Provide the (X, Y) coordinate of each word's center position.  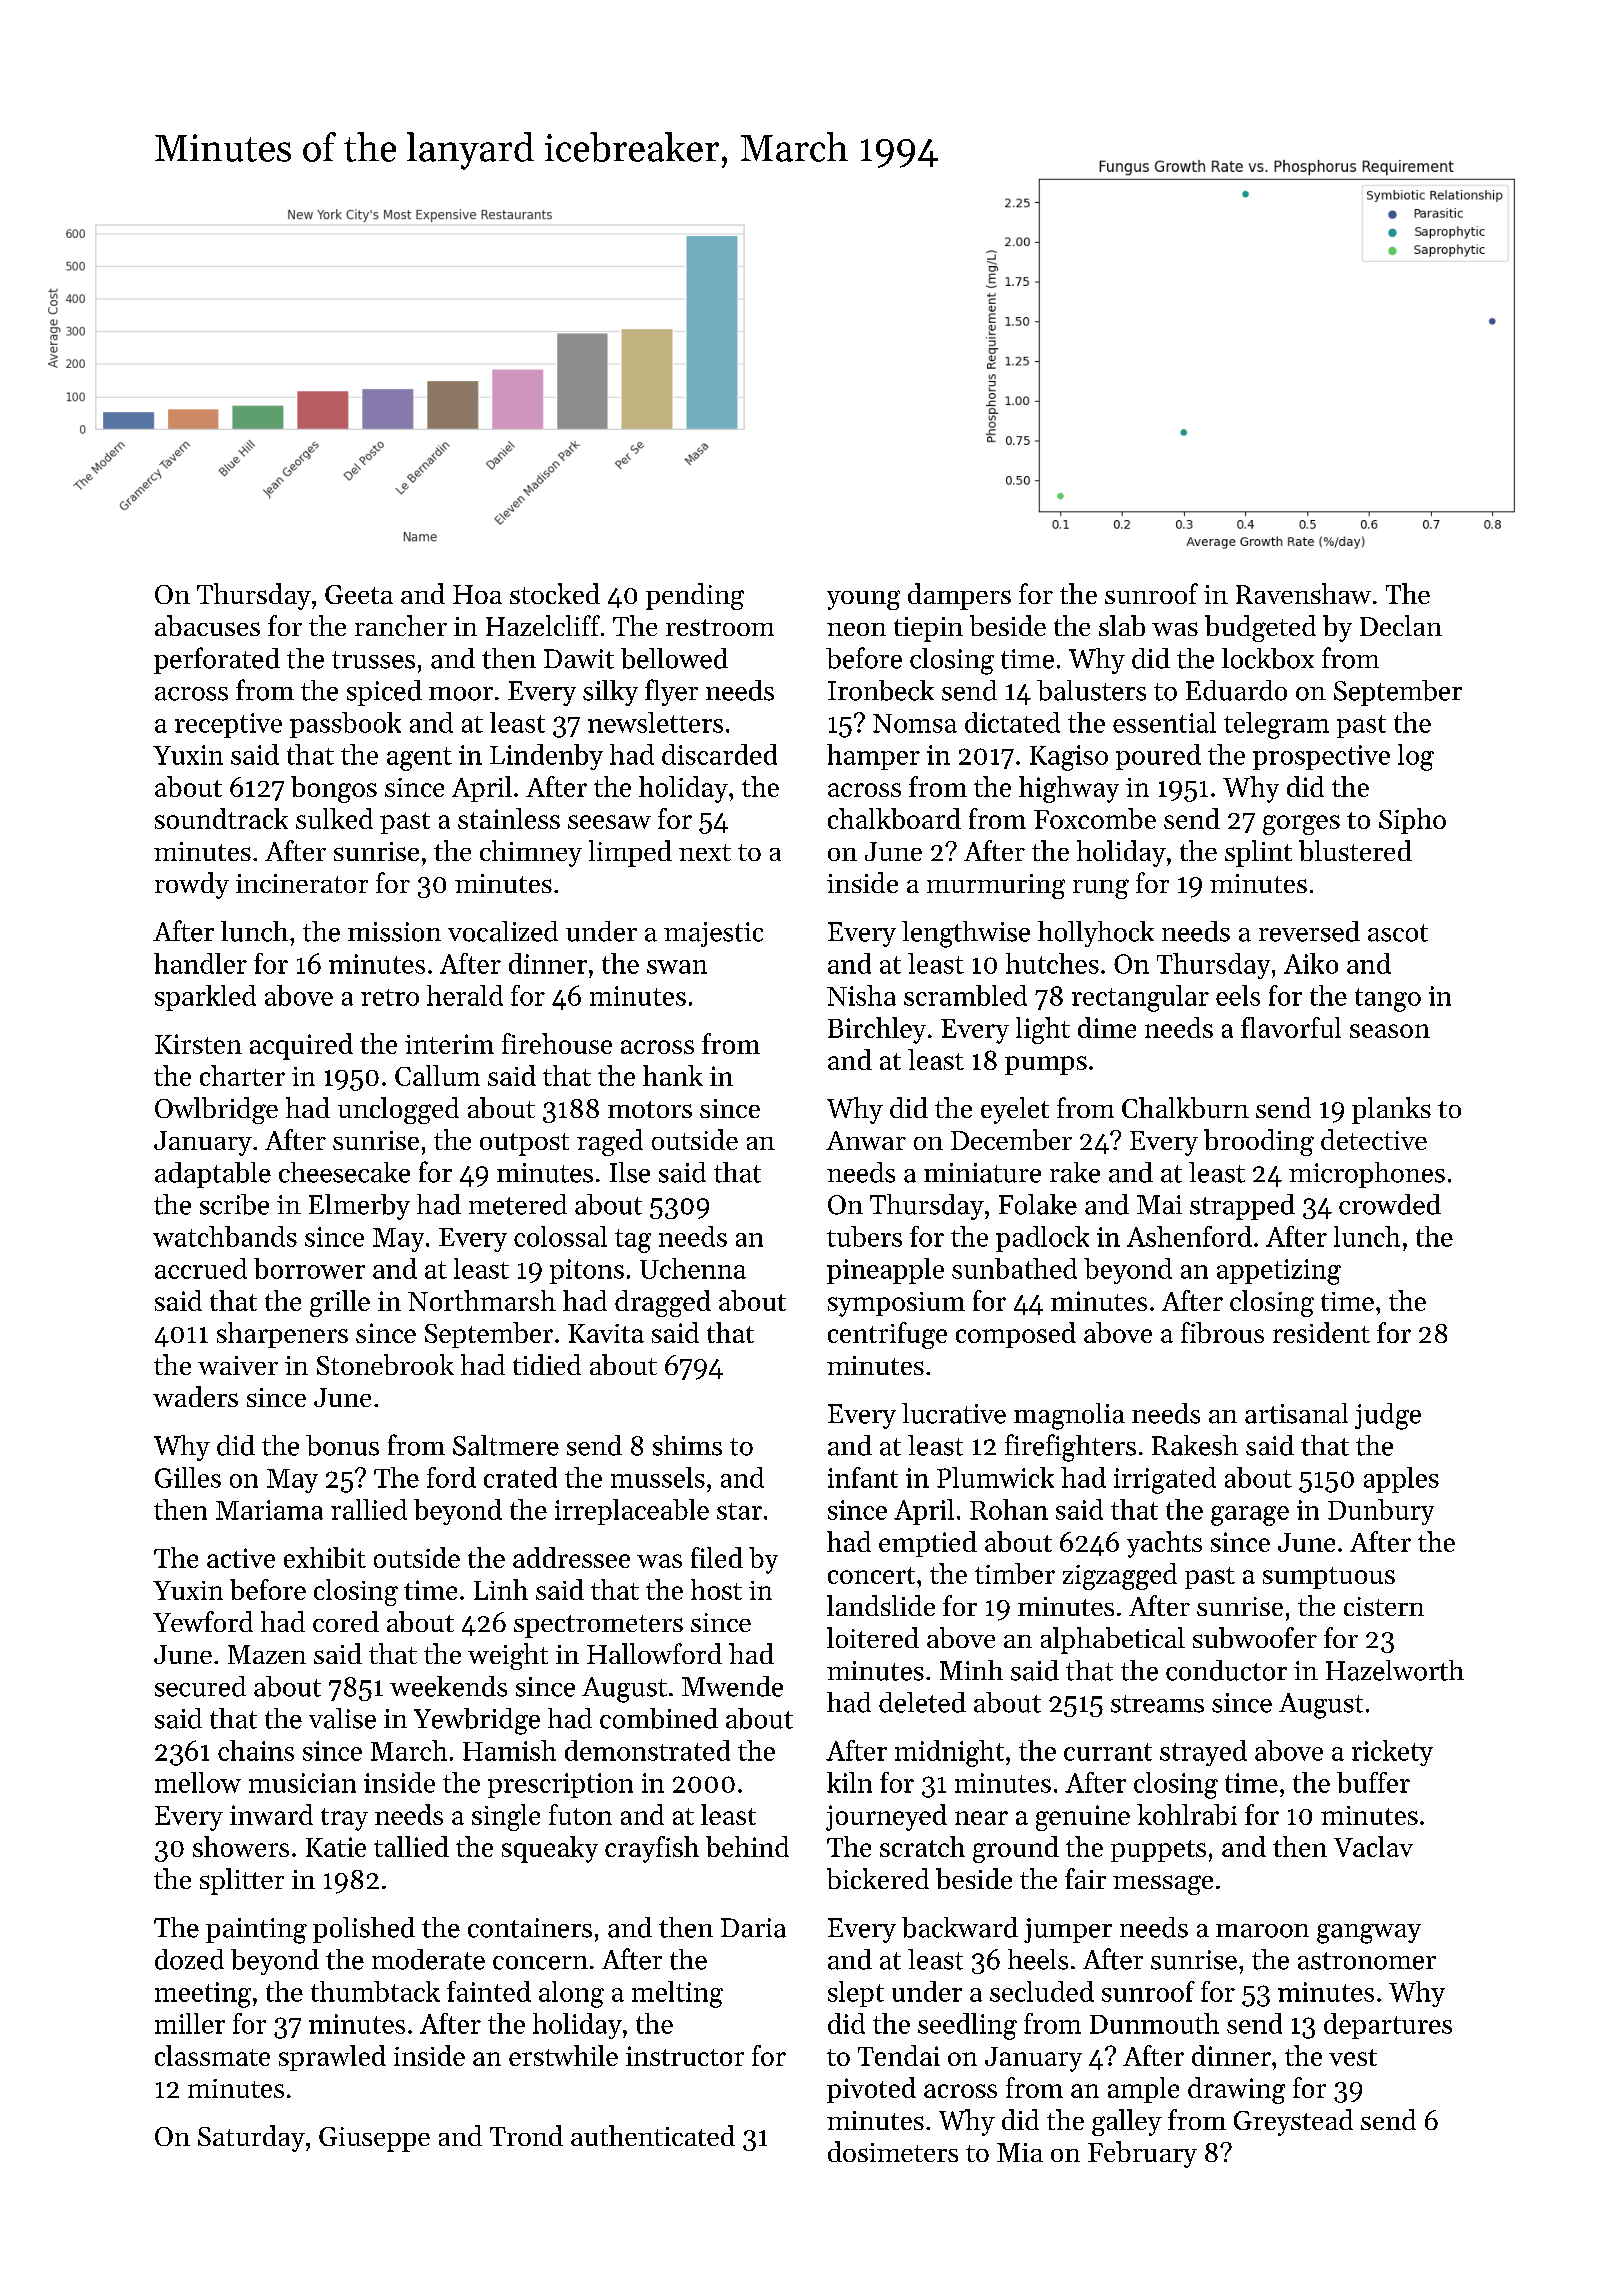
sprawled (332, 2058)
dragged (663, 1303)
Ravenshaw (1303, 593)
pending (695, 596)
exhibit (325, 1557)
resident (1321, 1332)
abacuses (207, 625)
